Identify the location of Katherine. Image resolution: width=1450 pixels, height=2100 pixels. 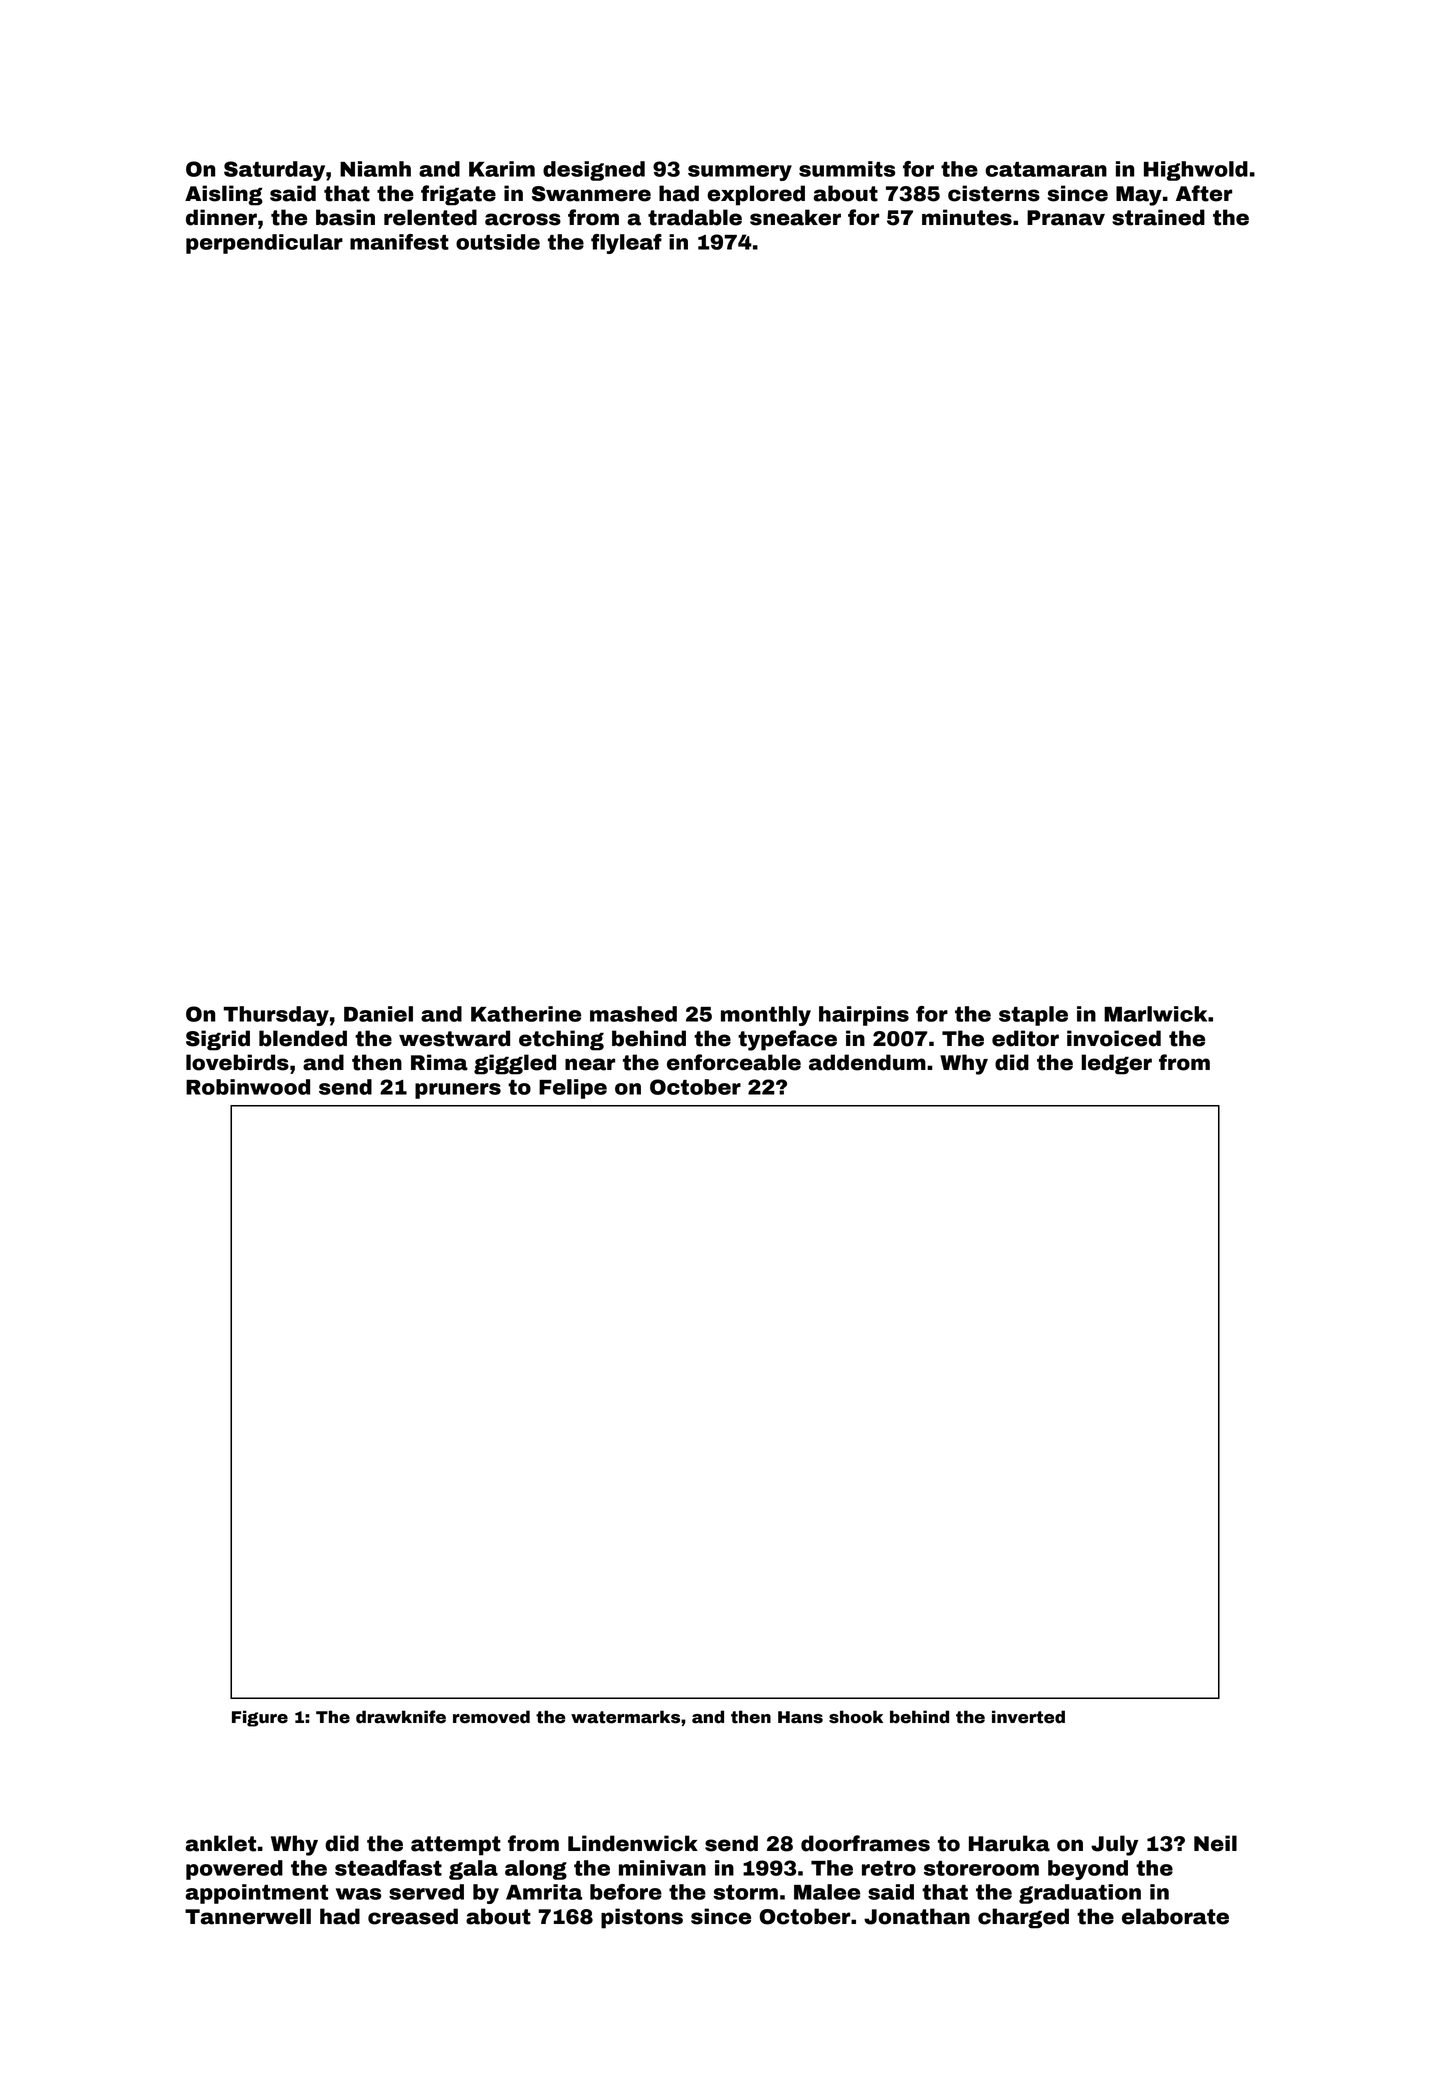
(526, 1014).
